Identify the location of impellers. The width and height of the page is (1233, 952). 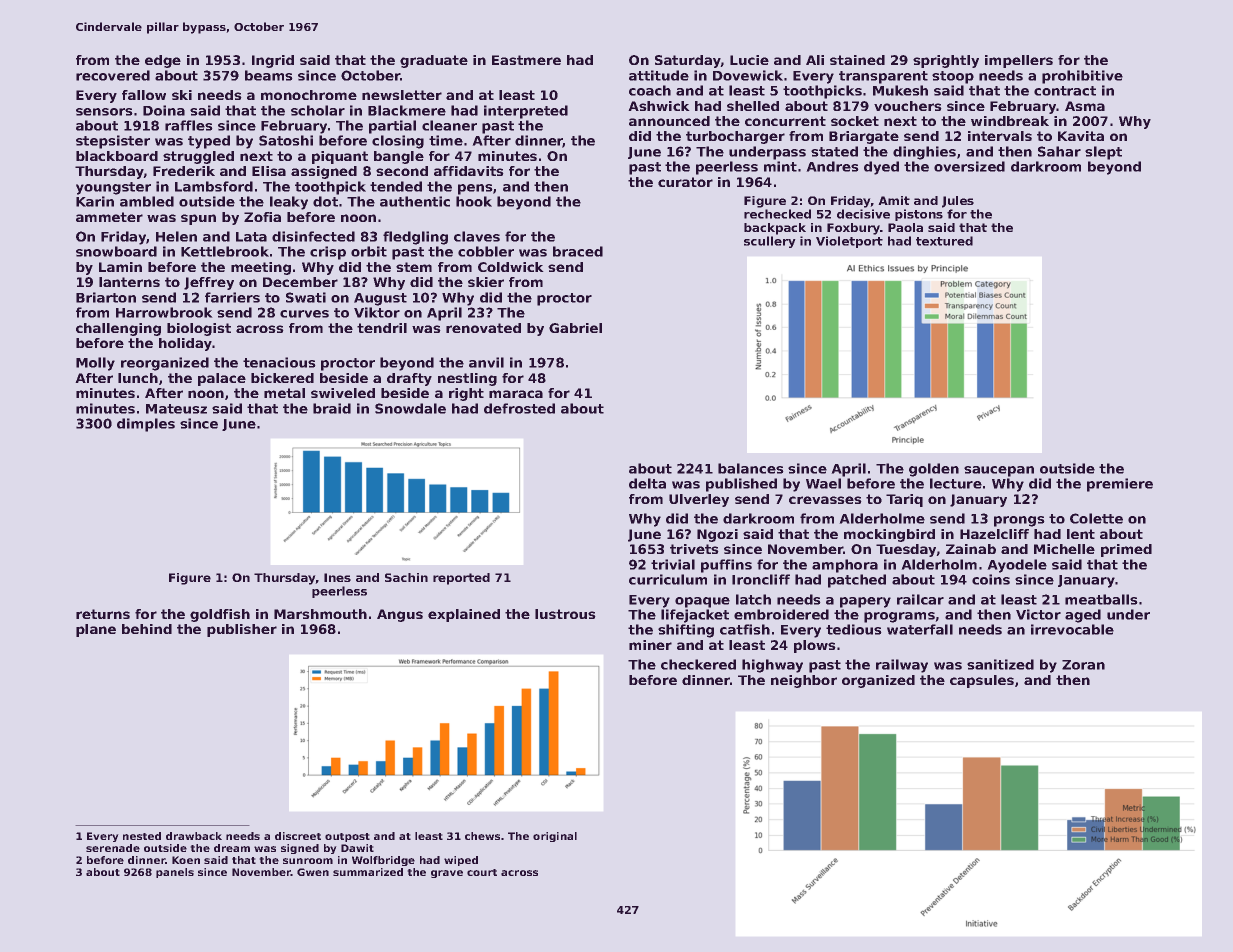
(1019, 61).
